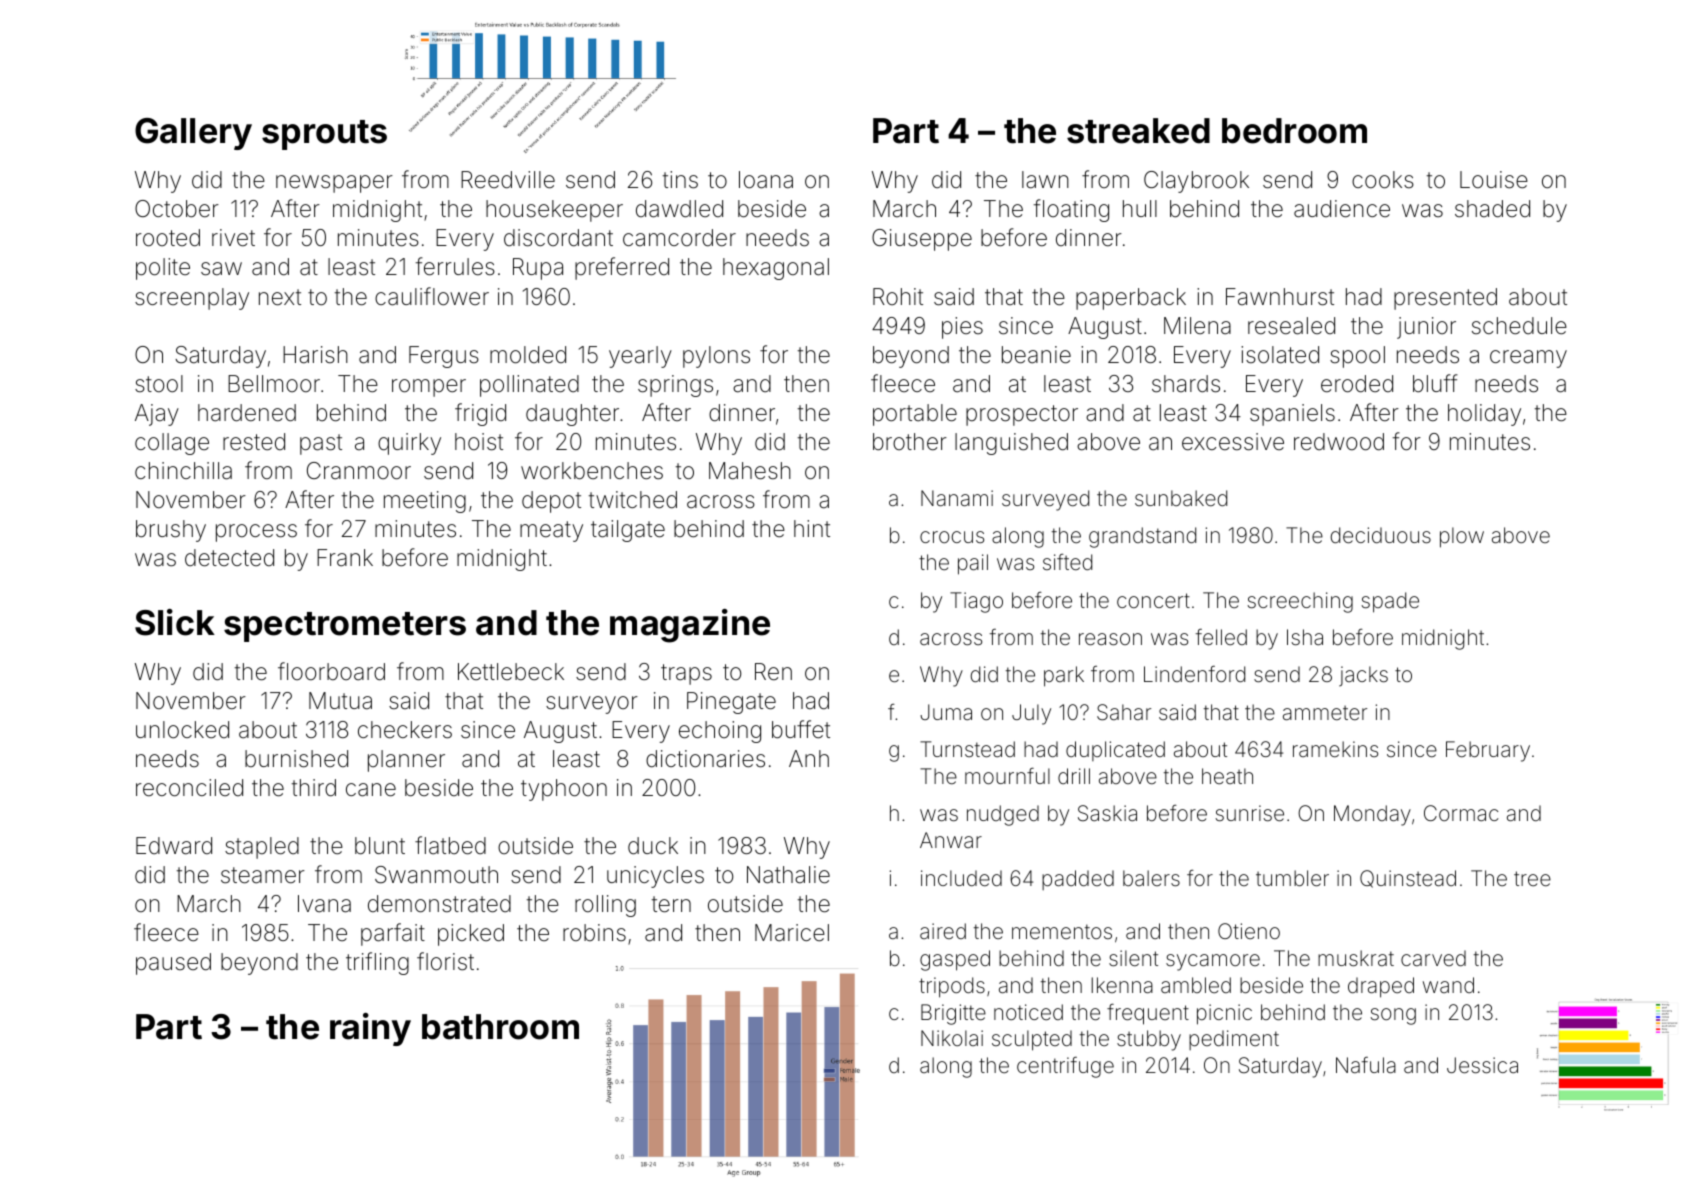  I want to click on centrifuge, so click(1065, 1067).
